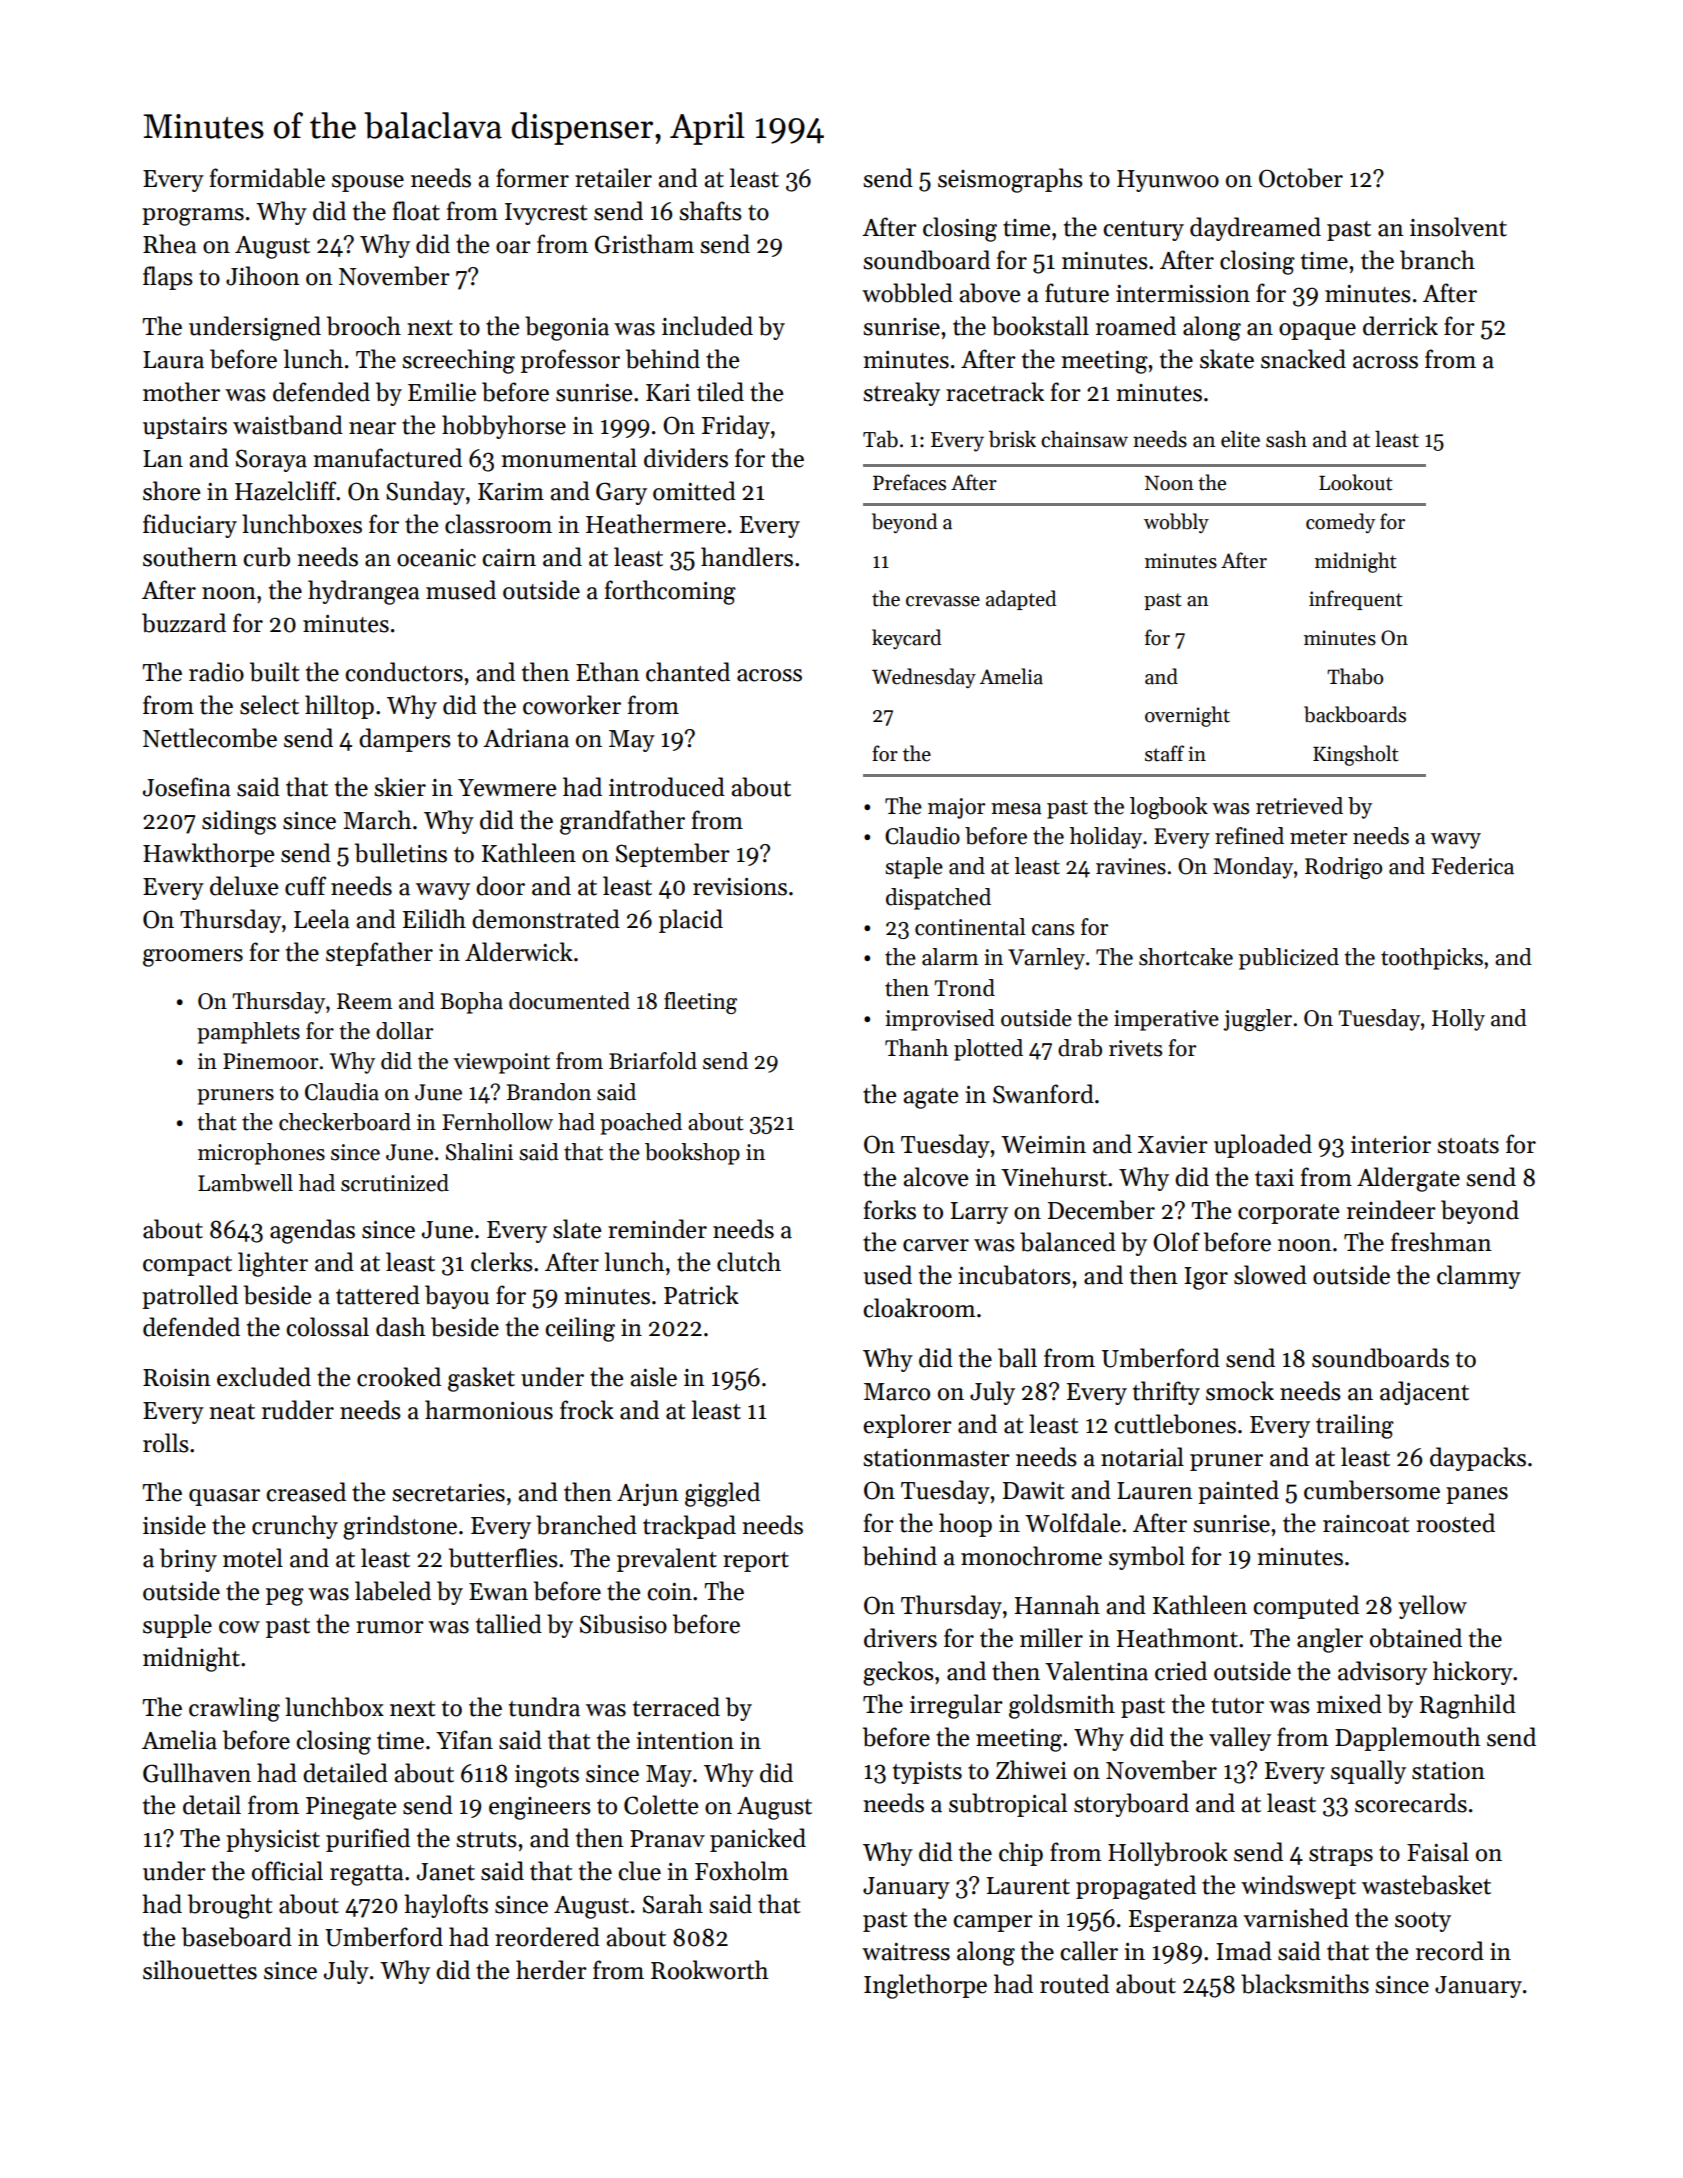 The width and height of the screenshot is (1683, 2178). Describe the element at coordinates (395, 1183) in the screenshot. I see `scrutinized` at that location.
